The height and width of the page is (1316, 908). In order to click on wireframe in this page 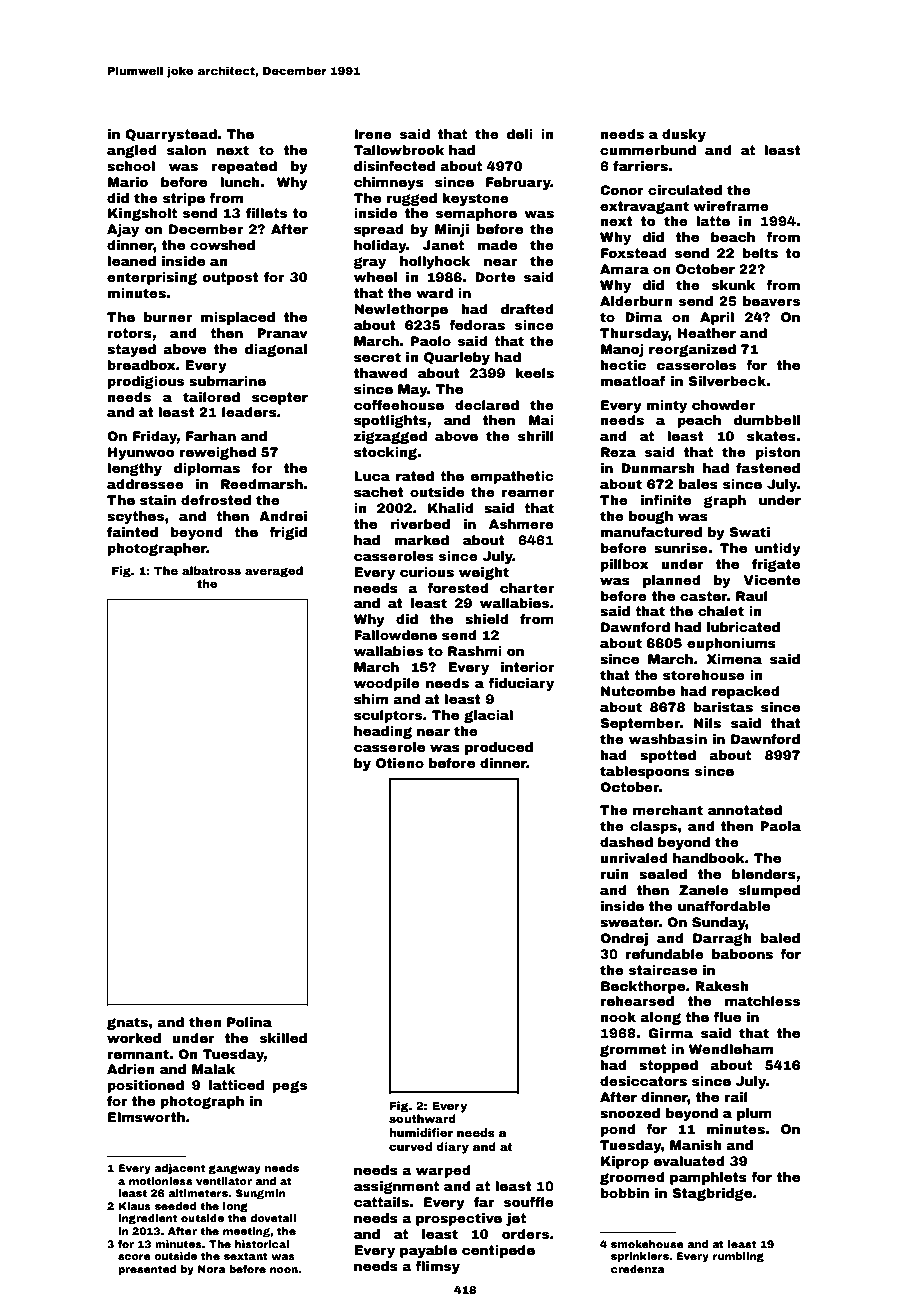, I will do `click(731, 206)`.
